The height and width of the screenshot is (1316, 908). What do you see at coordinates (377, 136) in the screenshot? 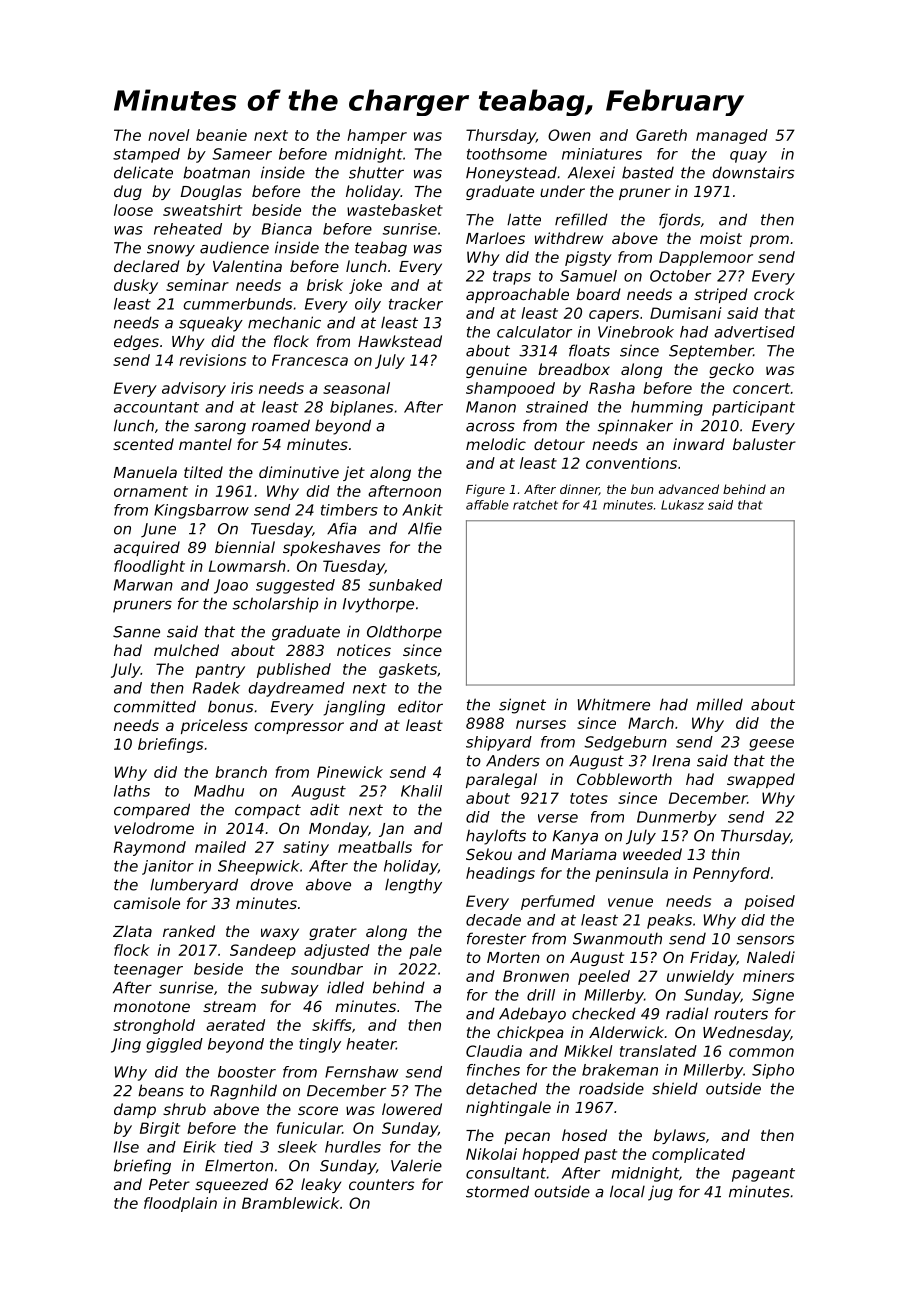
I see `hamper` at bounding box center [377, 136].
